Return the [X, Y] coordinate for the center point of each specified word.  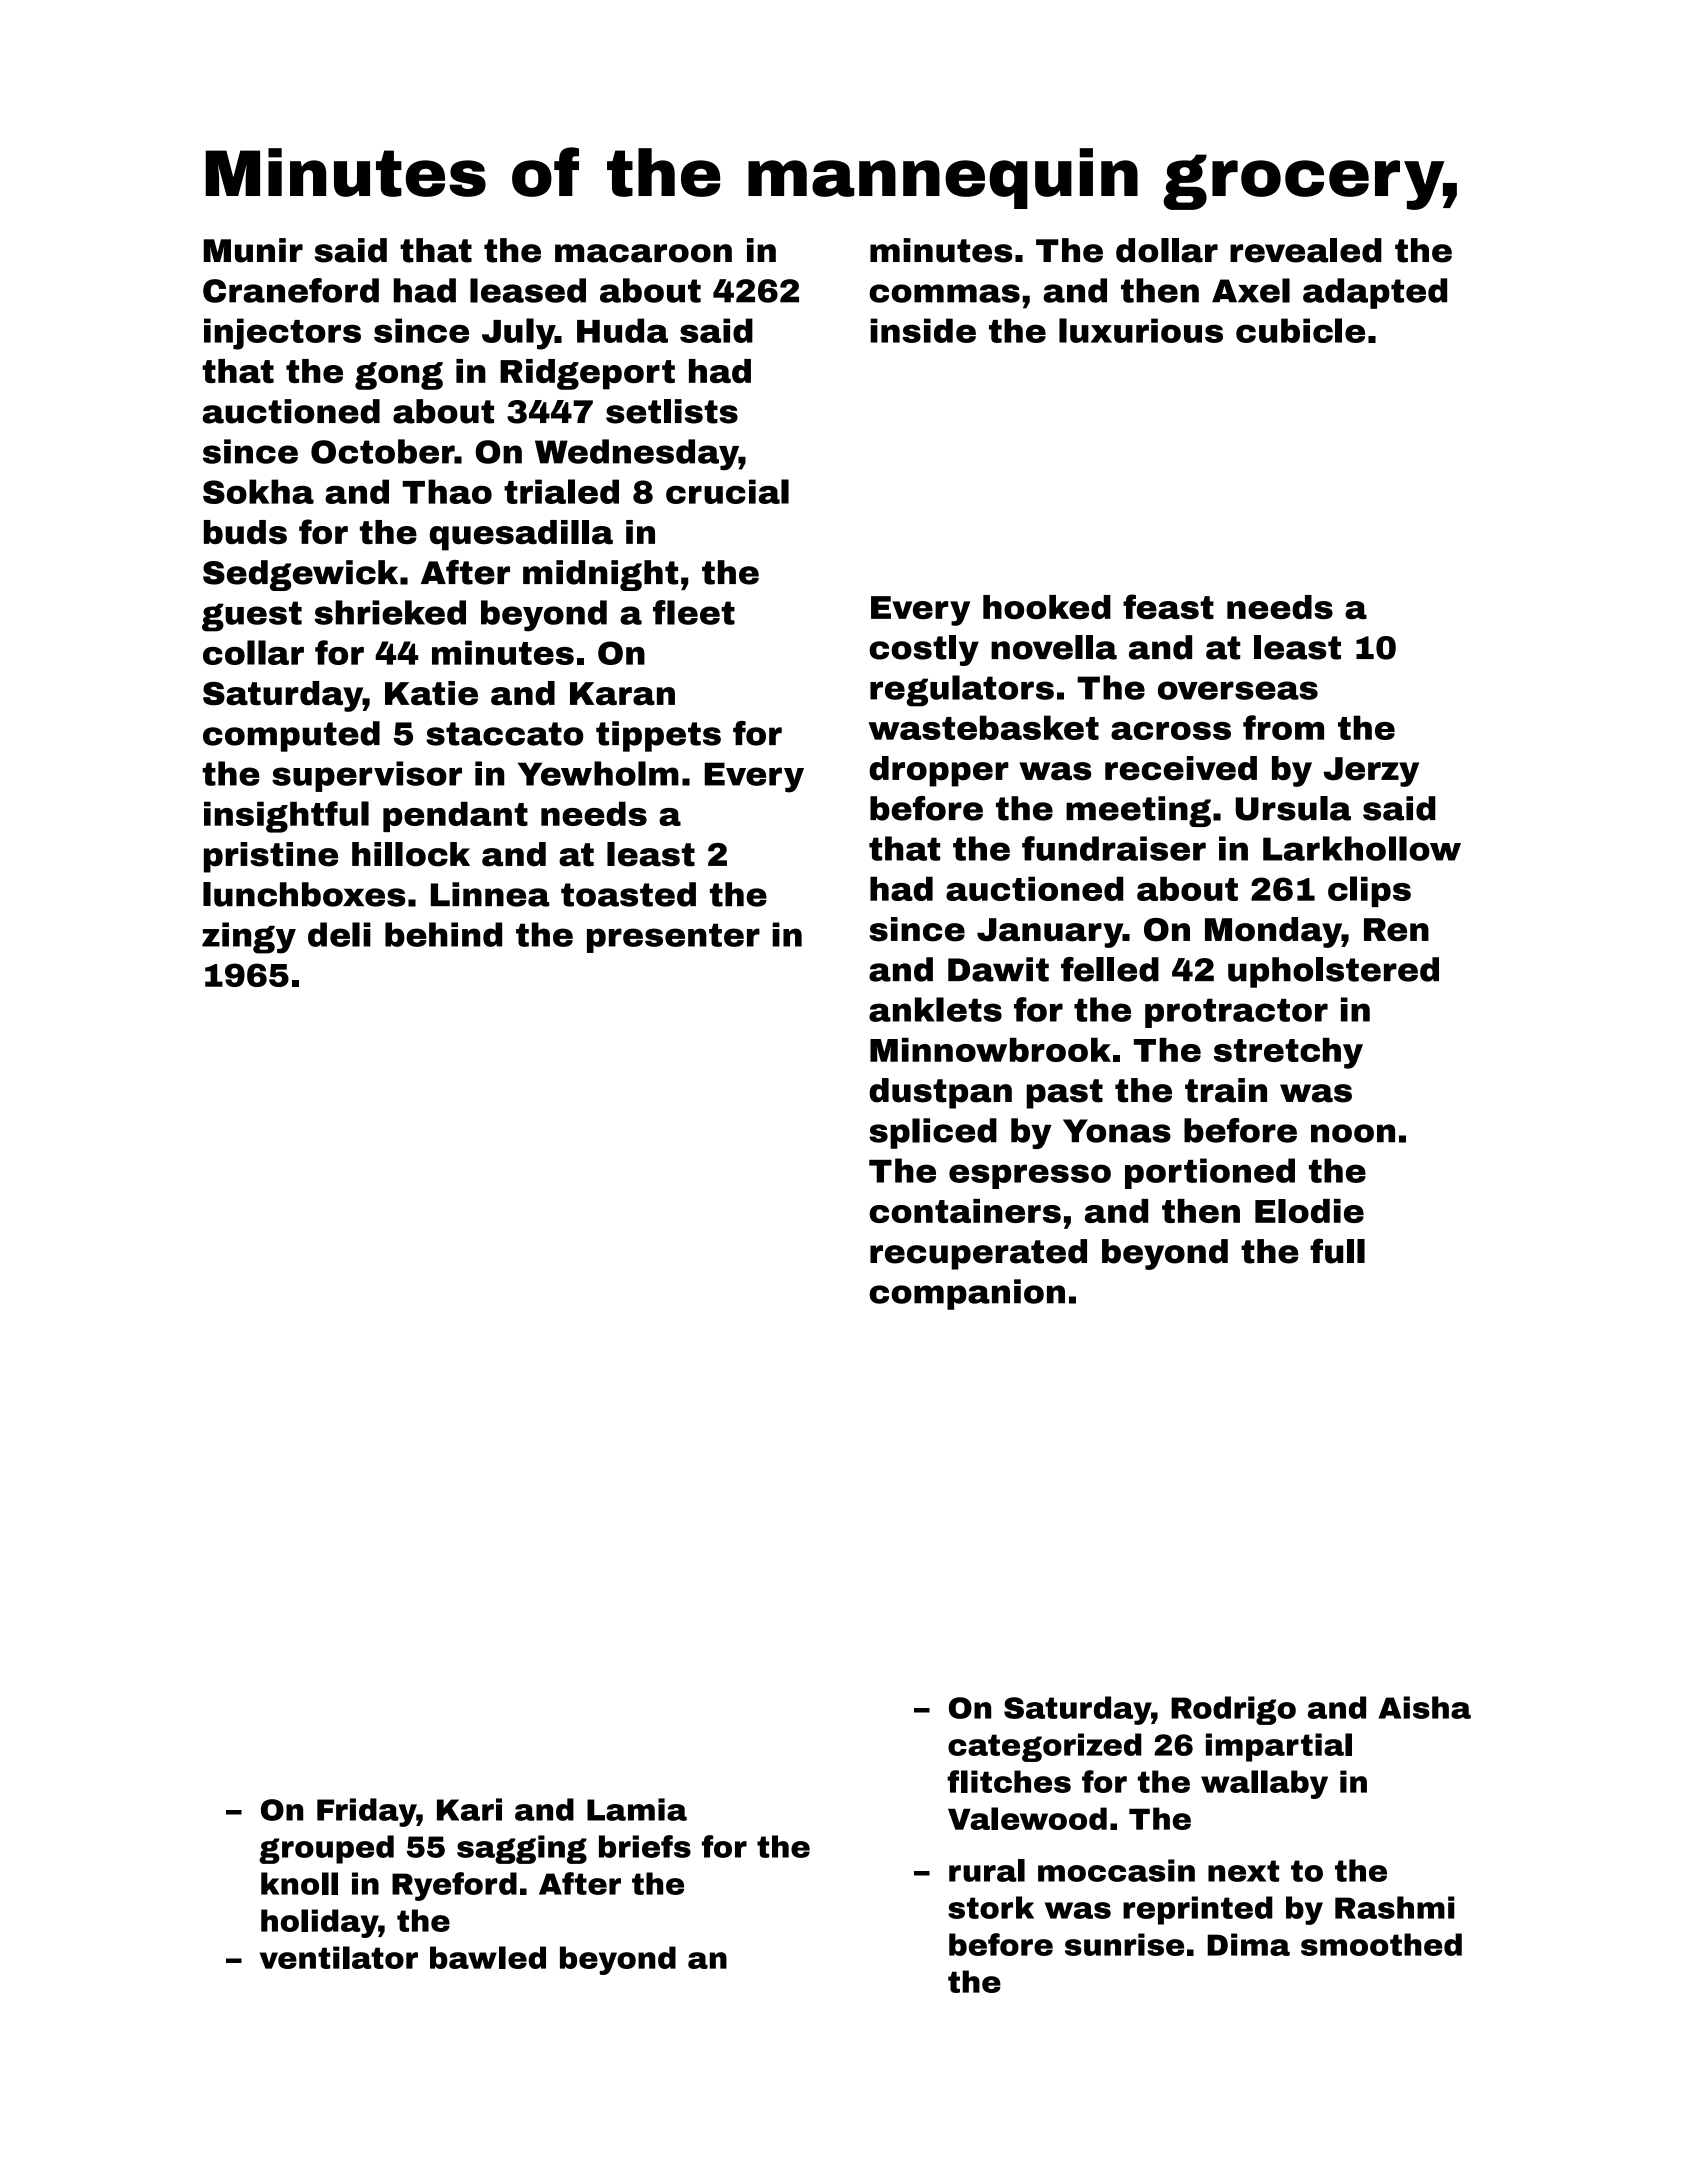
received [1181, 768]
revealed [1306, 250]
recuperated [978, 1254]
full [1337, 1251]
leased [528, 290]
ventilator [339, 1957]
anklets [935, 1009]
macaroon [643, 253]
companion [967, 1294]
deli [339, 934]
